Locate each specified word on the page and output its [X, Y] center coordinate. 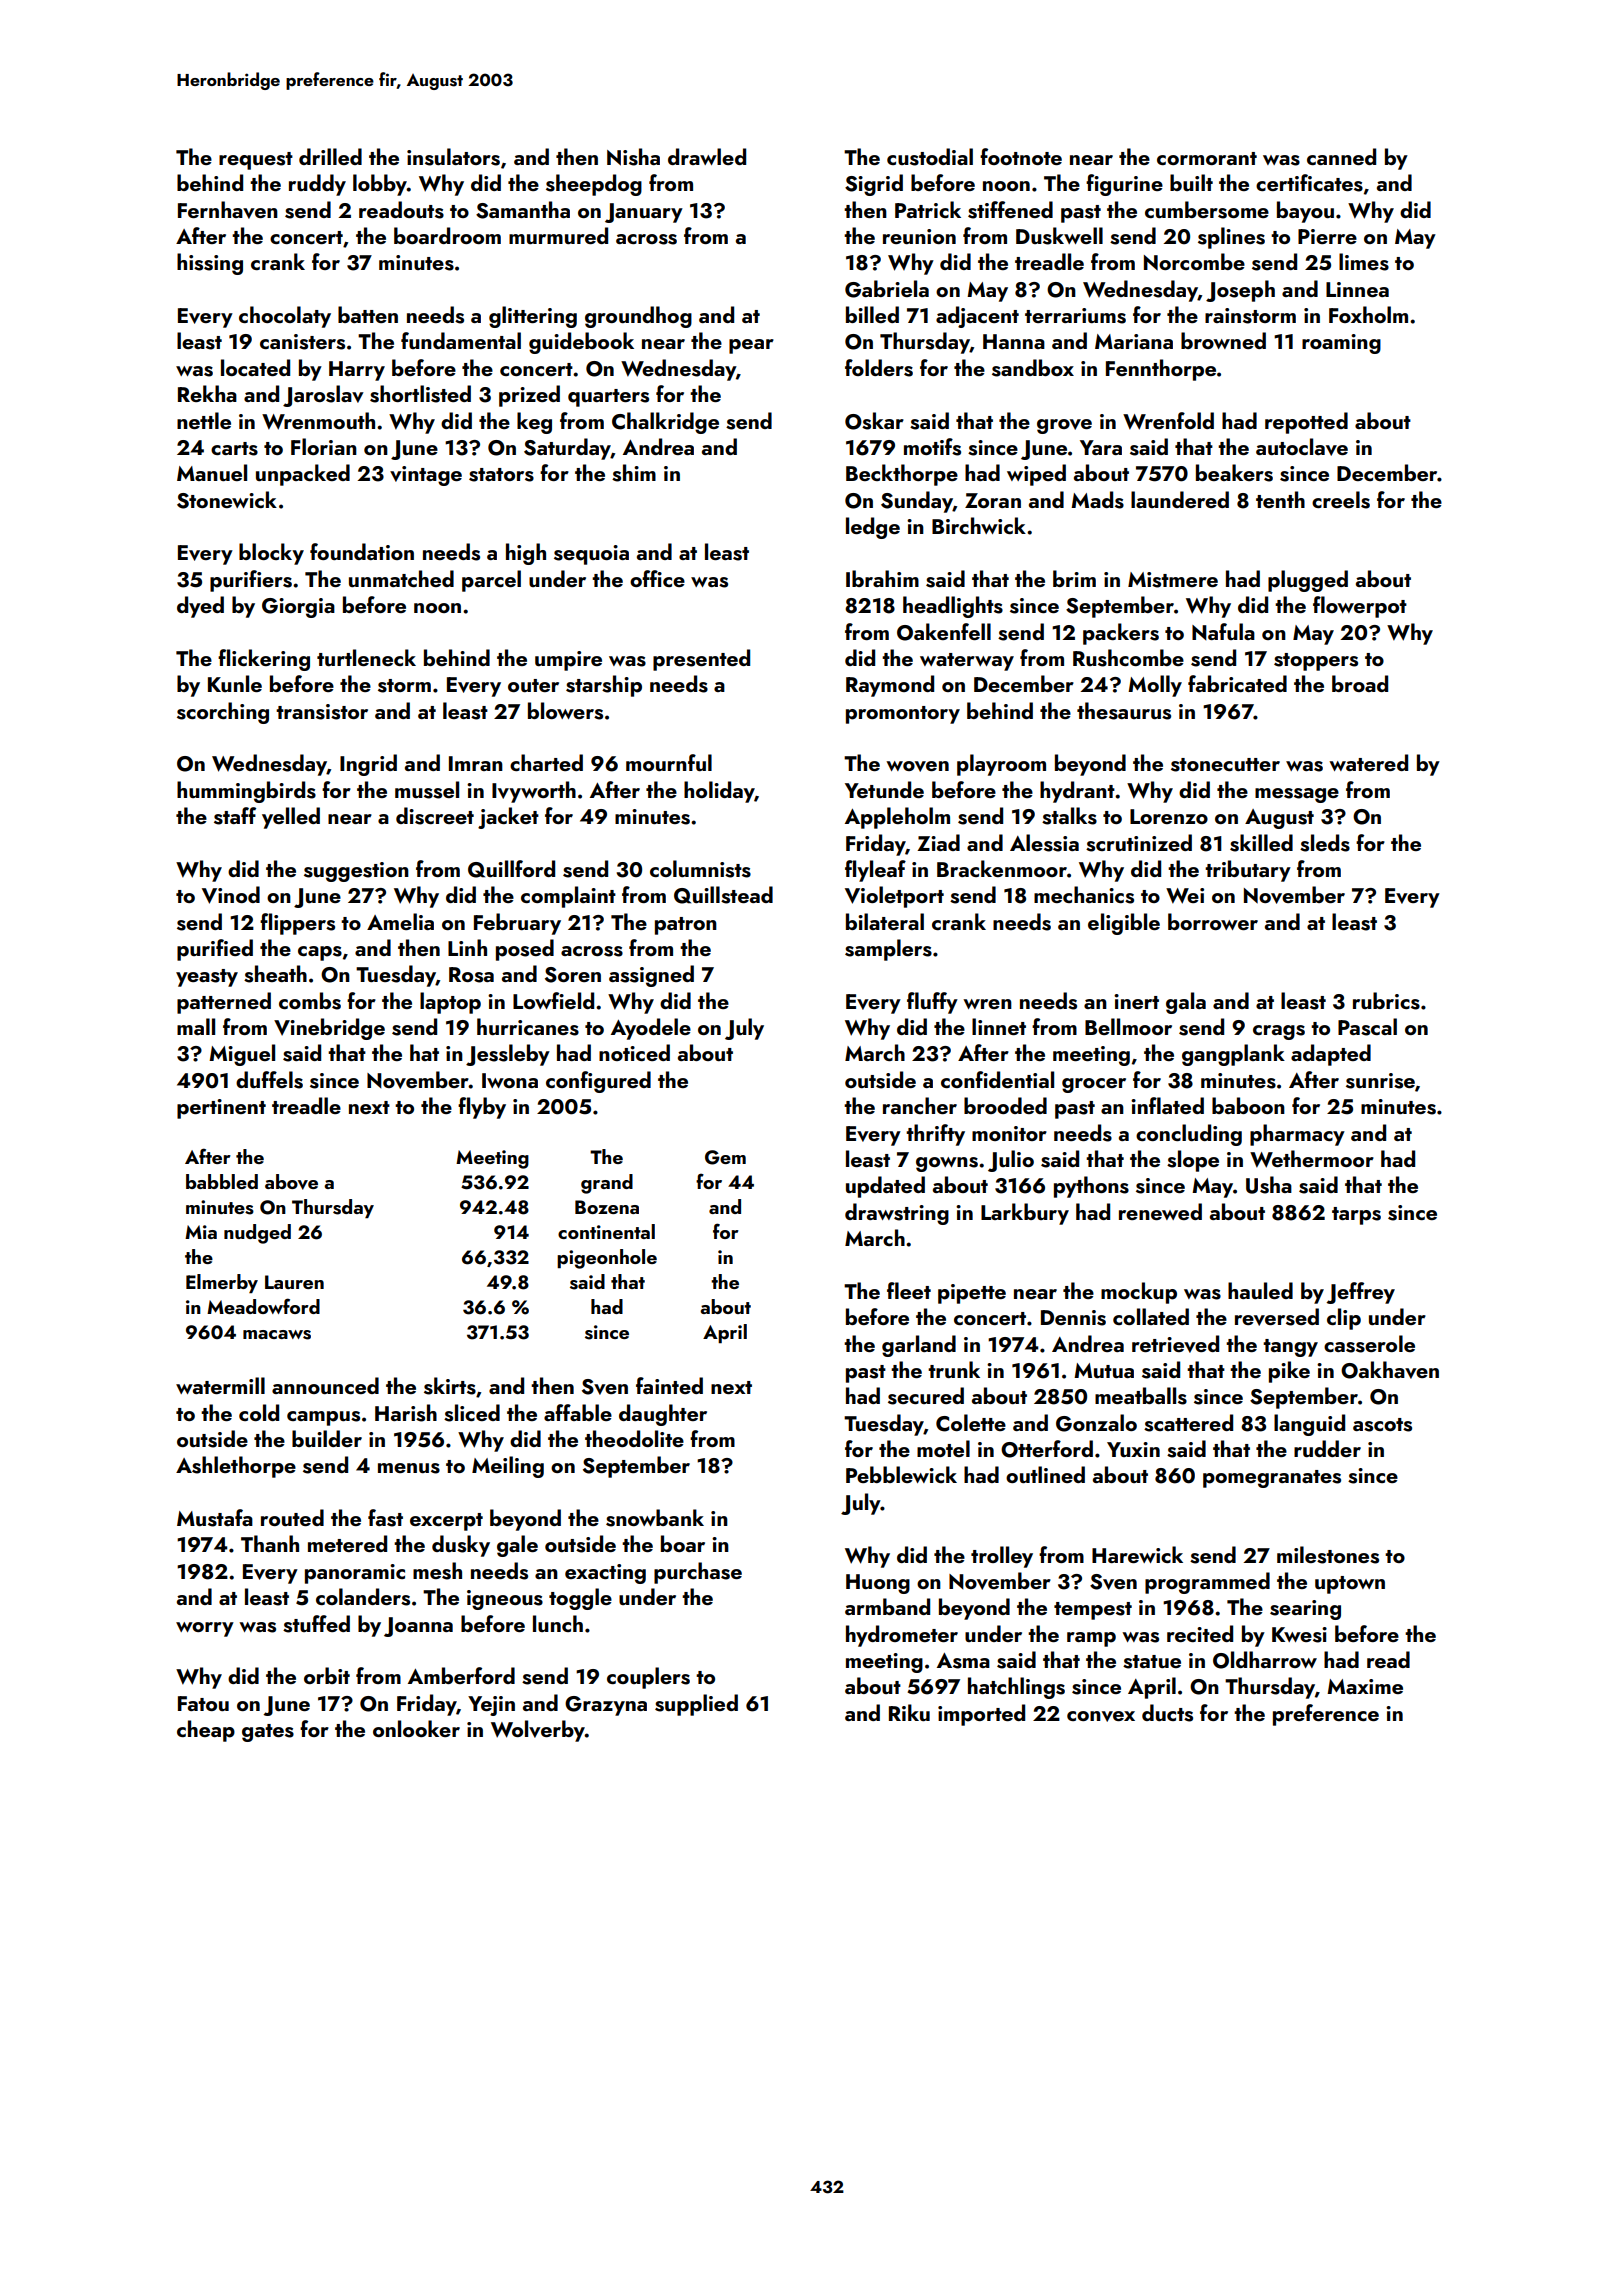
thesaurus [1124, 711]
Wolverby [538, 1731]
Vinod [231, 895]
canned [1341, 156]
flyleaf [875, 871]
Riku [909, 1712]
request [256, 161]
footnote [1021, 156]
